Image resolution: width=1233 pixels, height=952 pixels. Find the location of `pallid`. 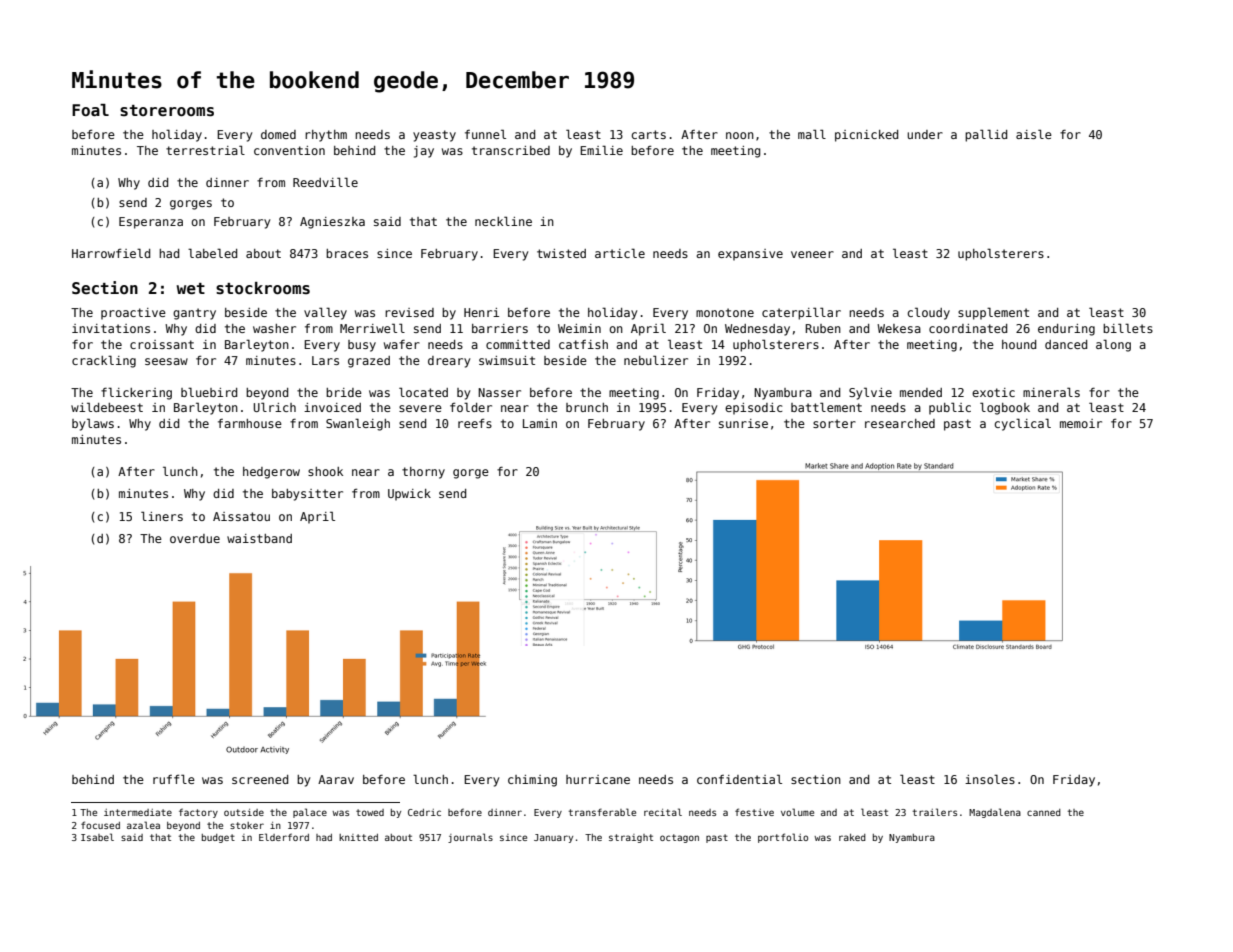

pallid is located at coordinates (986, 135).
